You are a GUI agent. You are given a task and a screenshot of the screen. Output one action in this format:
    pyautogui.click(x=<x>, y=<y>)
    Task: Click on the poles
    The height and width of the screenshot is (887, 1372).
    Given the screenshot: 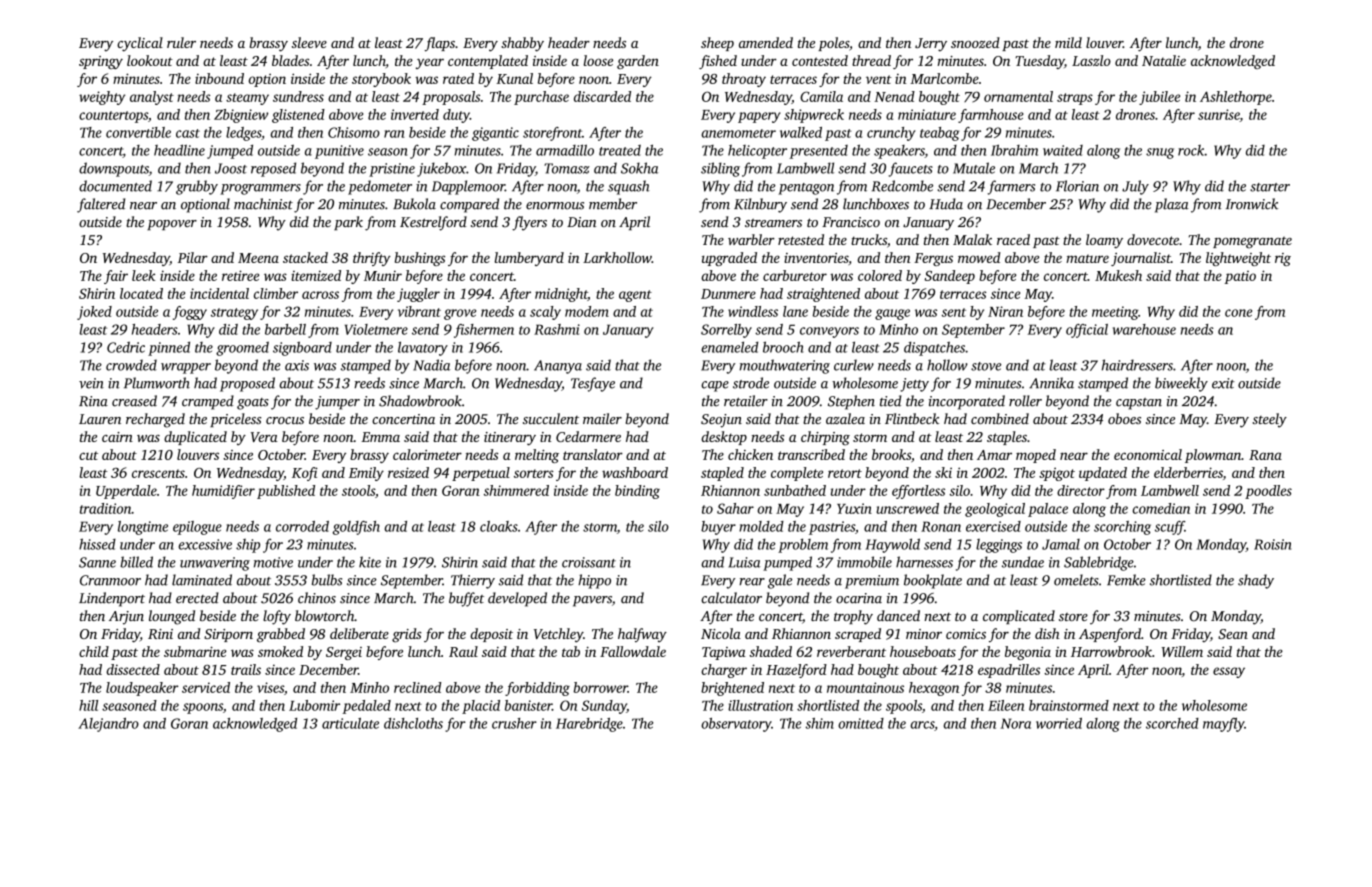 What is the action you would take?
    pyautogui.click(x=833, y=44)
